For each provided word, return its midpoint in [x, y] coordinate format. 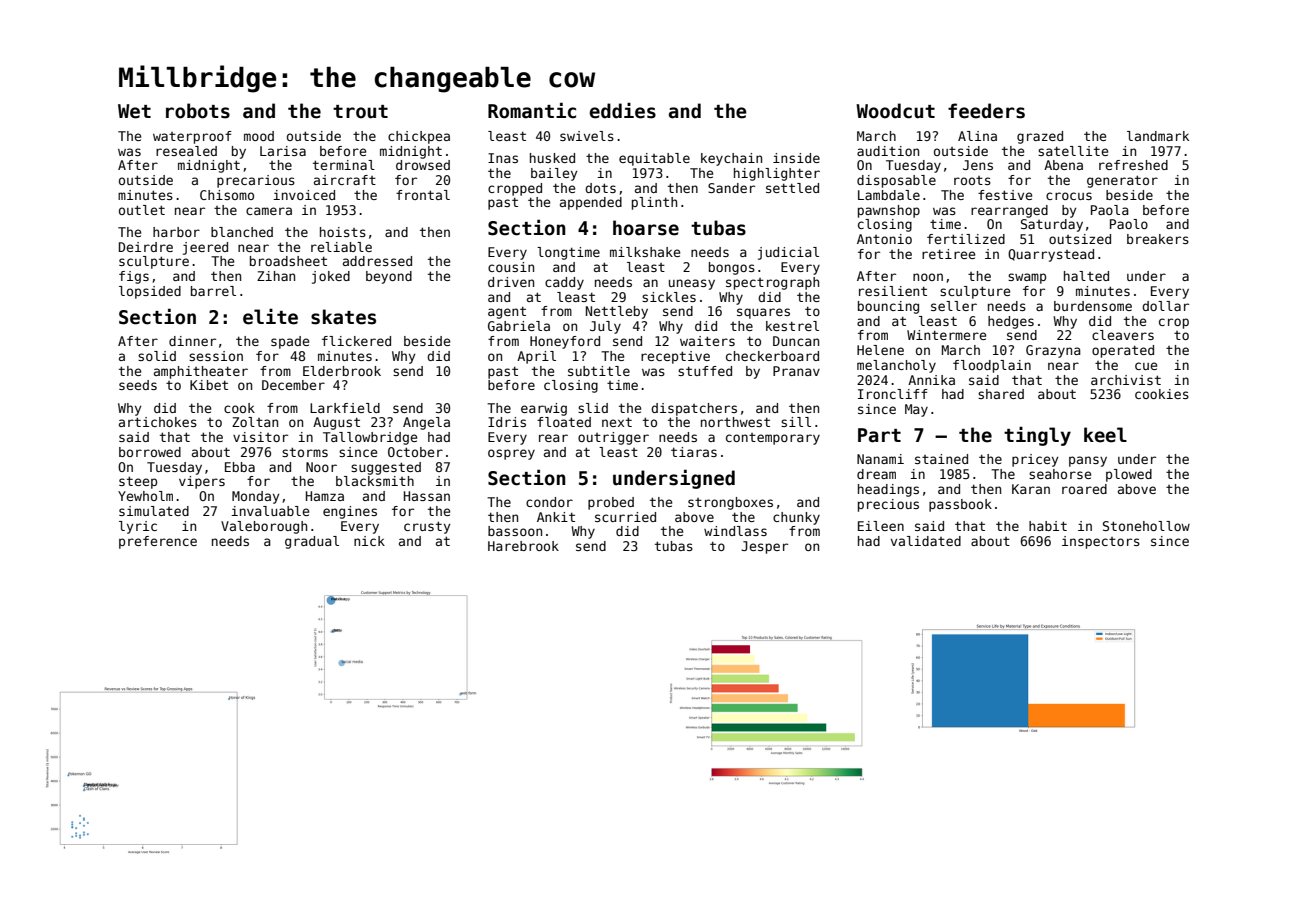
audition [888, 151]
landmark [1158, 136]
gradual [312, 542]
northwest [735, 422]
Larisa [283, 151]
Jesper [764, 547]
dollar [1165, 306]
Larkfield [345, 408]
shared [1001, 394]
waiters [707, 341]
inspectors [1101, 542]
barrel [213, 291]
